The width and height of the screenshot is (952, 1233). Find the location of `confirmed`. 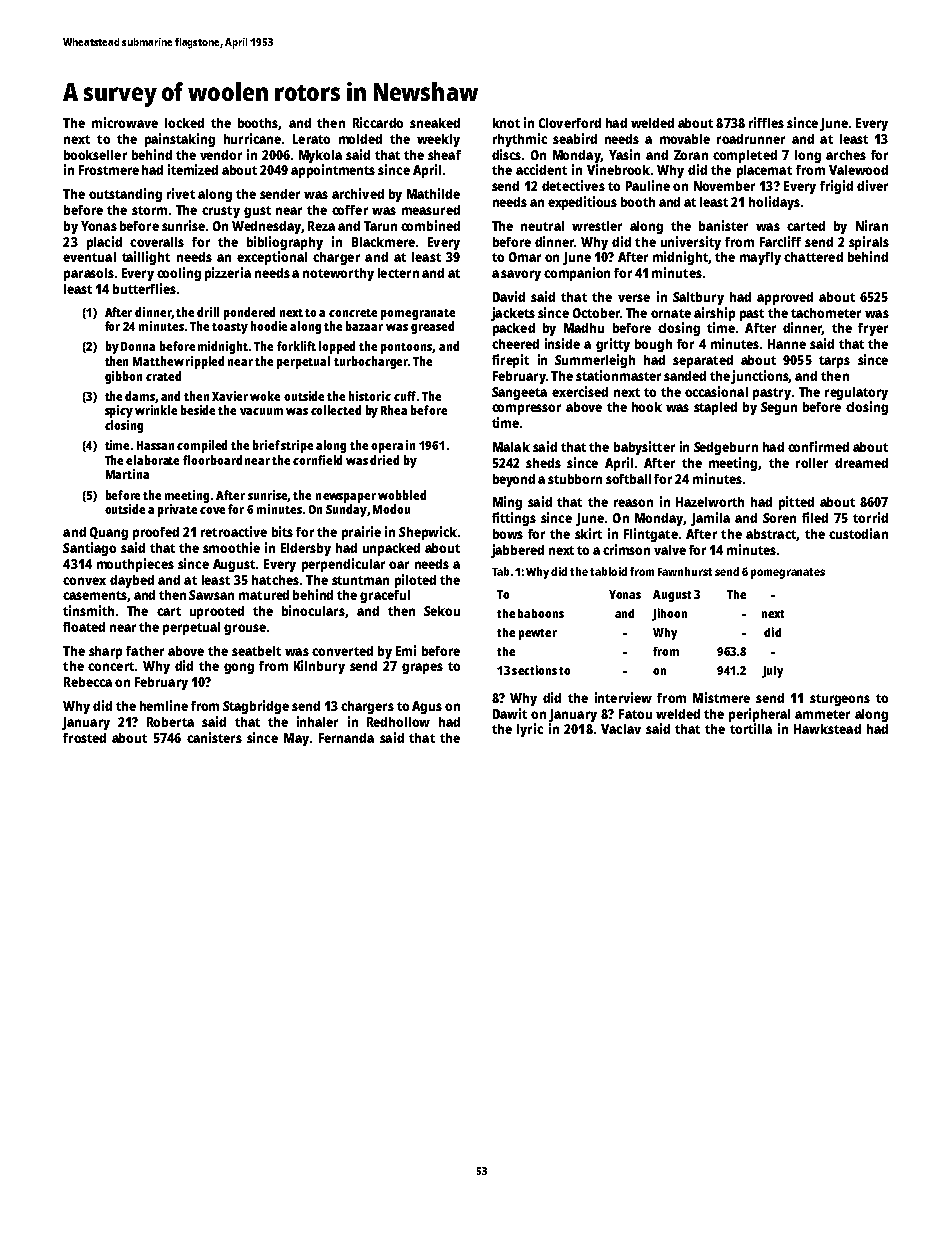

confirmed is located at coordinates (818, 446).
